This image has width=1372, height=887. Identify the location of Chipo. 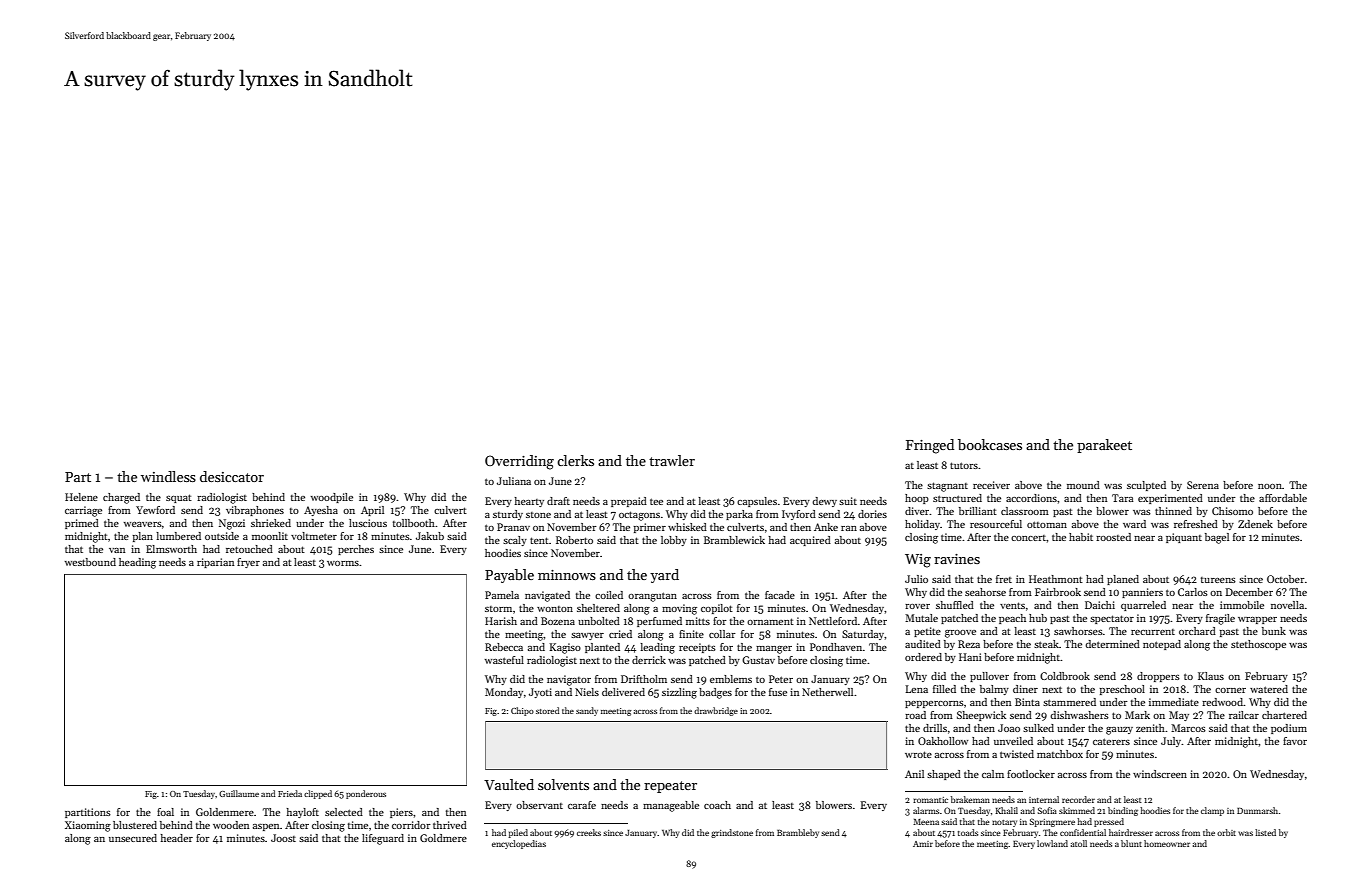
(522, 711).
